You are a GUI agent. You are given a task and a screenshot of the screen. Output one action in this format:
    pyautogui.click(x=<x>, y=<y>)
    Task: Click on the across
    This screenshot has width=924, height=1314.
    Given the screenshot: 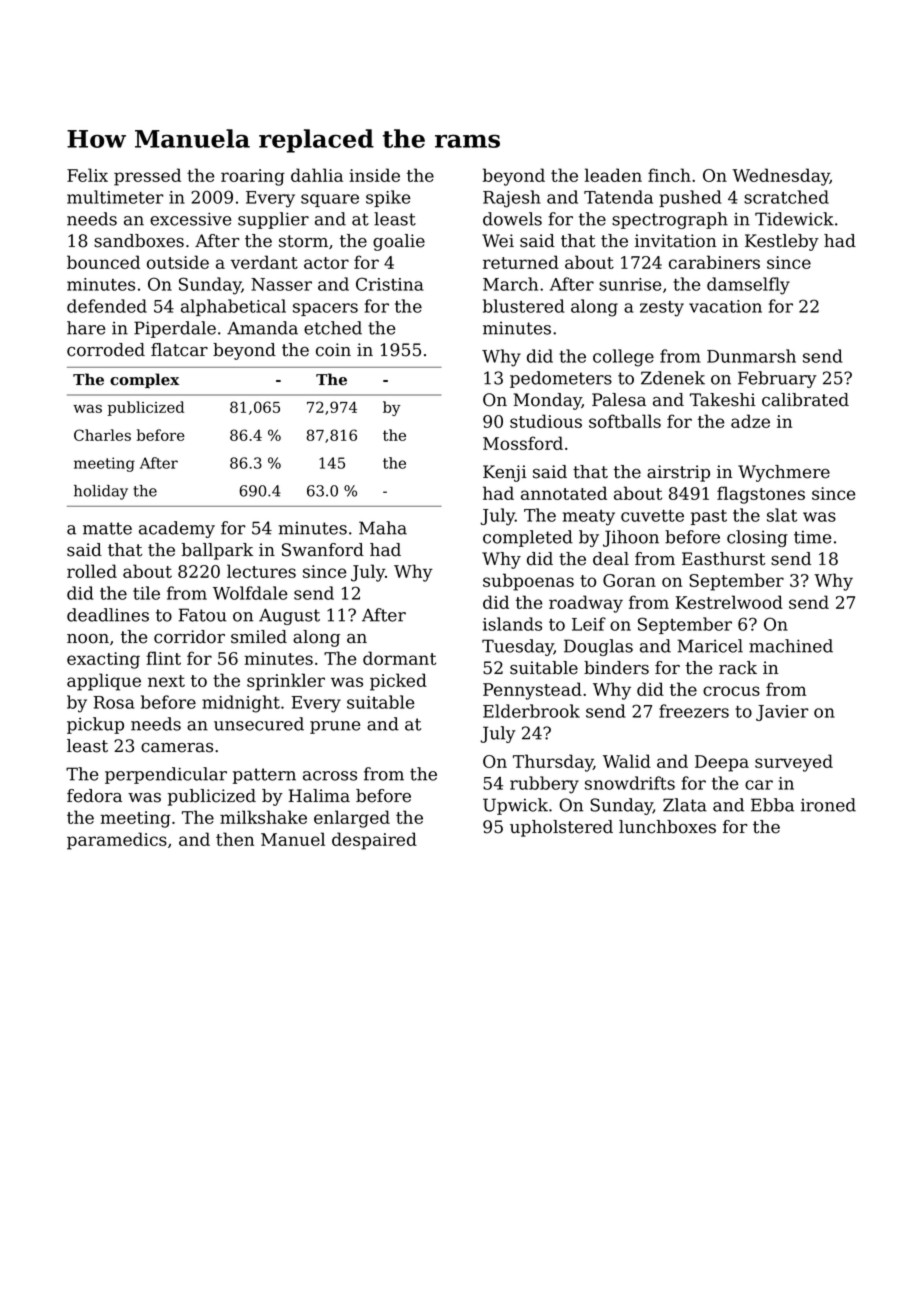 What is the action you would take?
    pyautogui.click(x=330, y=776)
